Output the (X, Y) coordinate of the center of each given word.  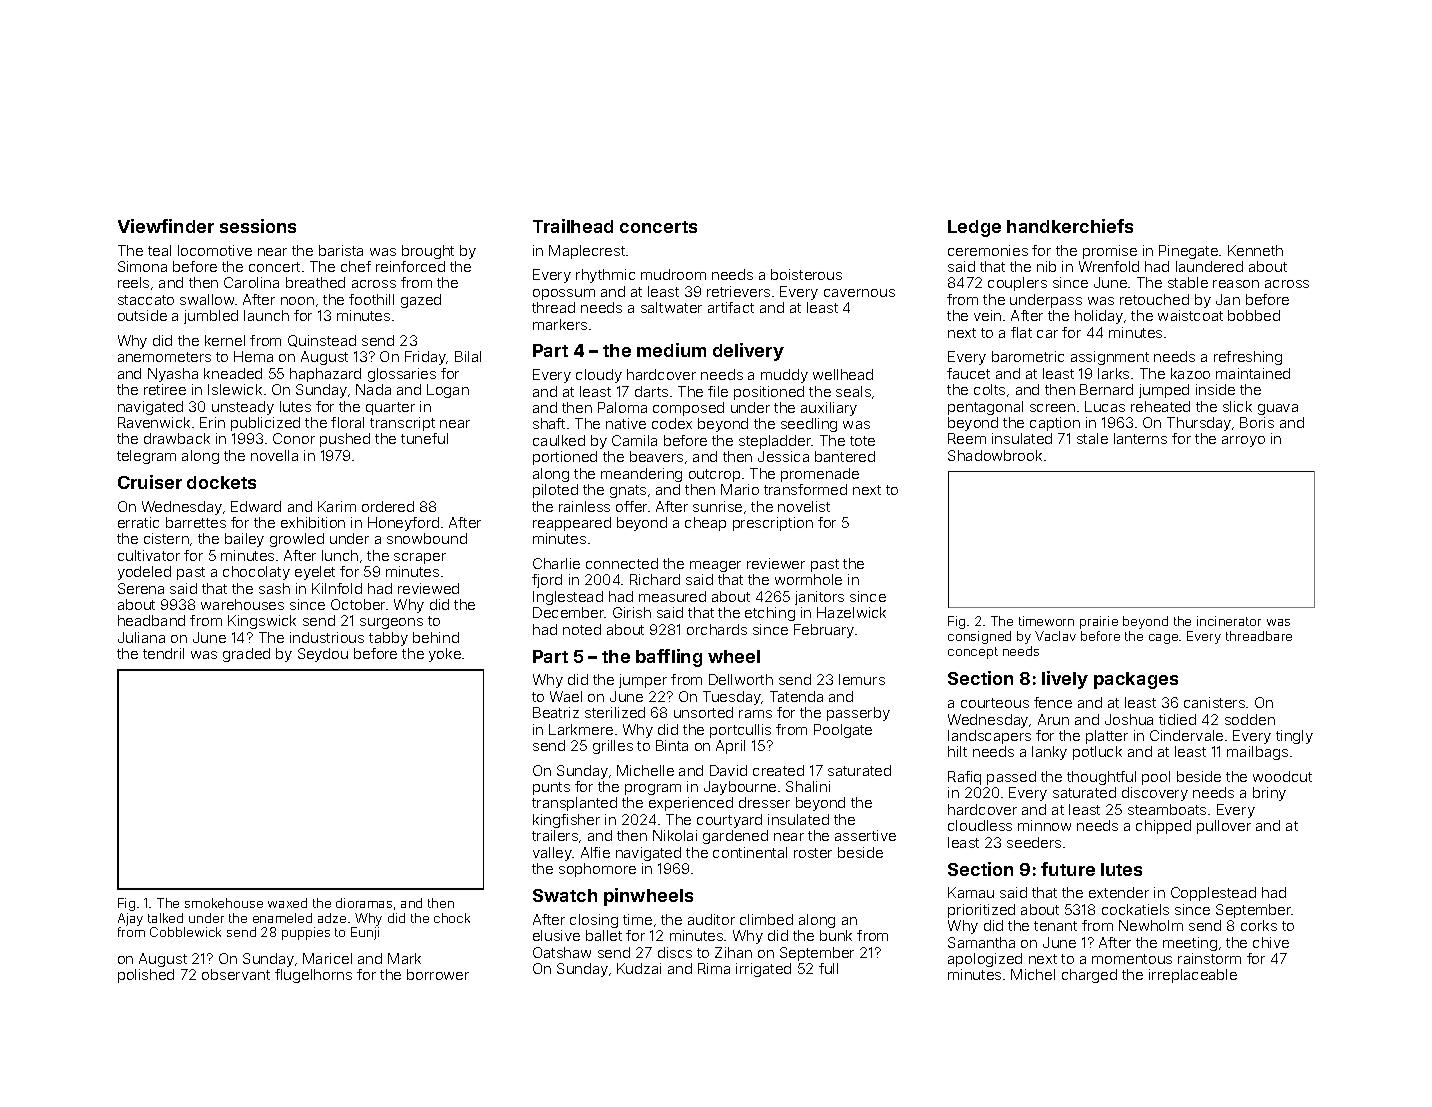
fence (1053, 702)
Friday (426, 358)
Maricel (327, 958)
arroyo (1243, 441)
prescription (773, 524)
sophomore (597, 870)
